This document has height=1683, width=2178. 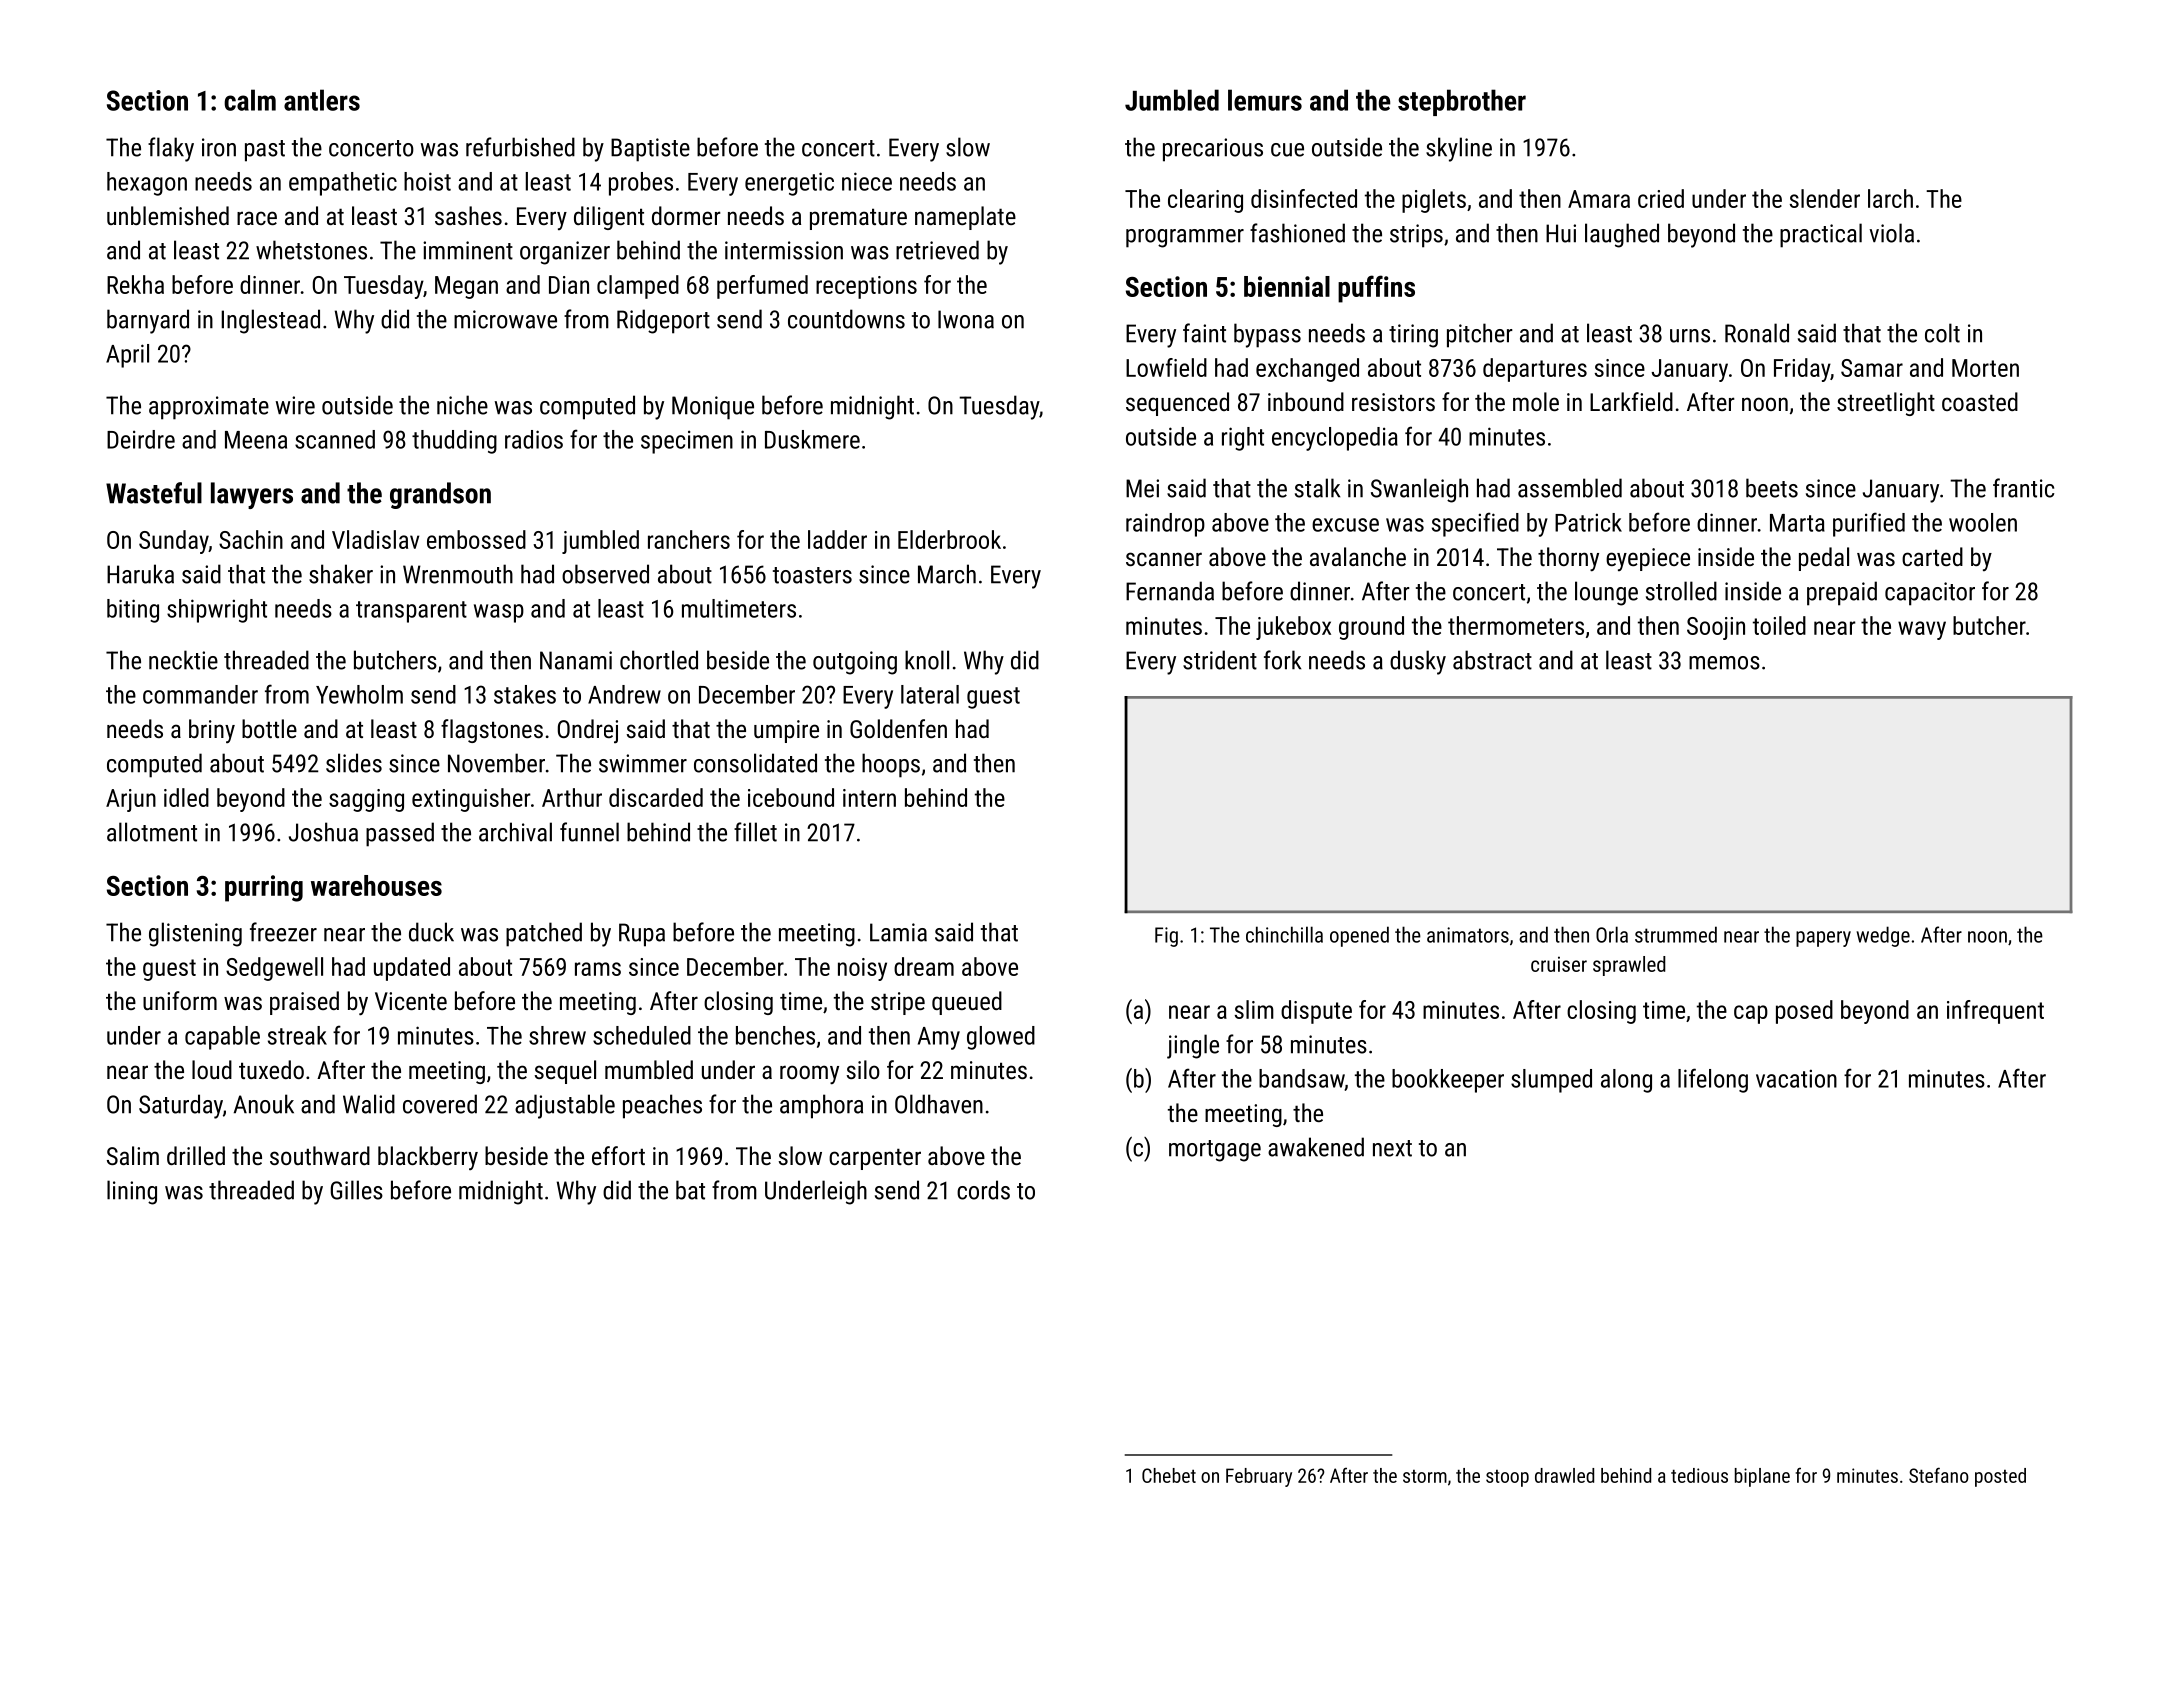 I want to click on flaky, so click(x=171, y=149).
